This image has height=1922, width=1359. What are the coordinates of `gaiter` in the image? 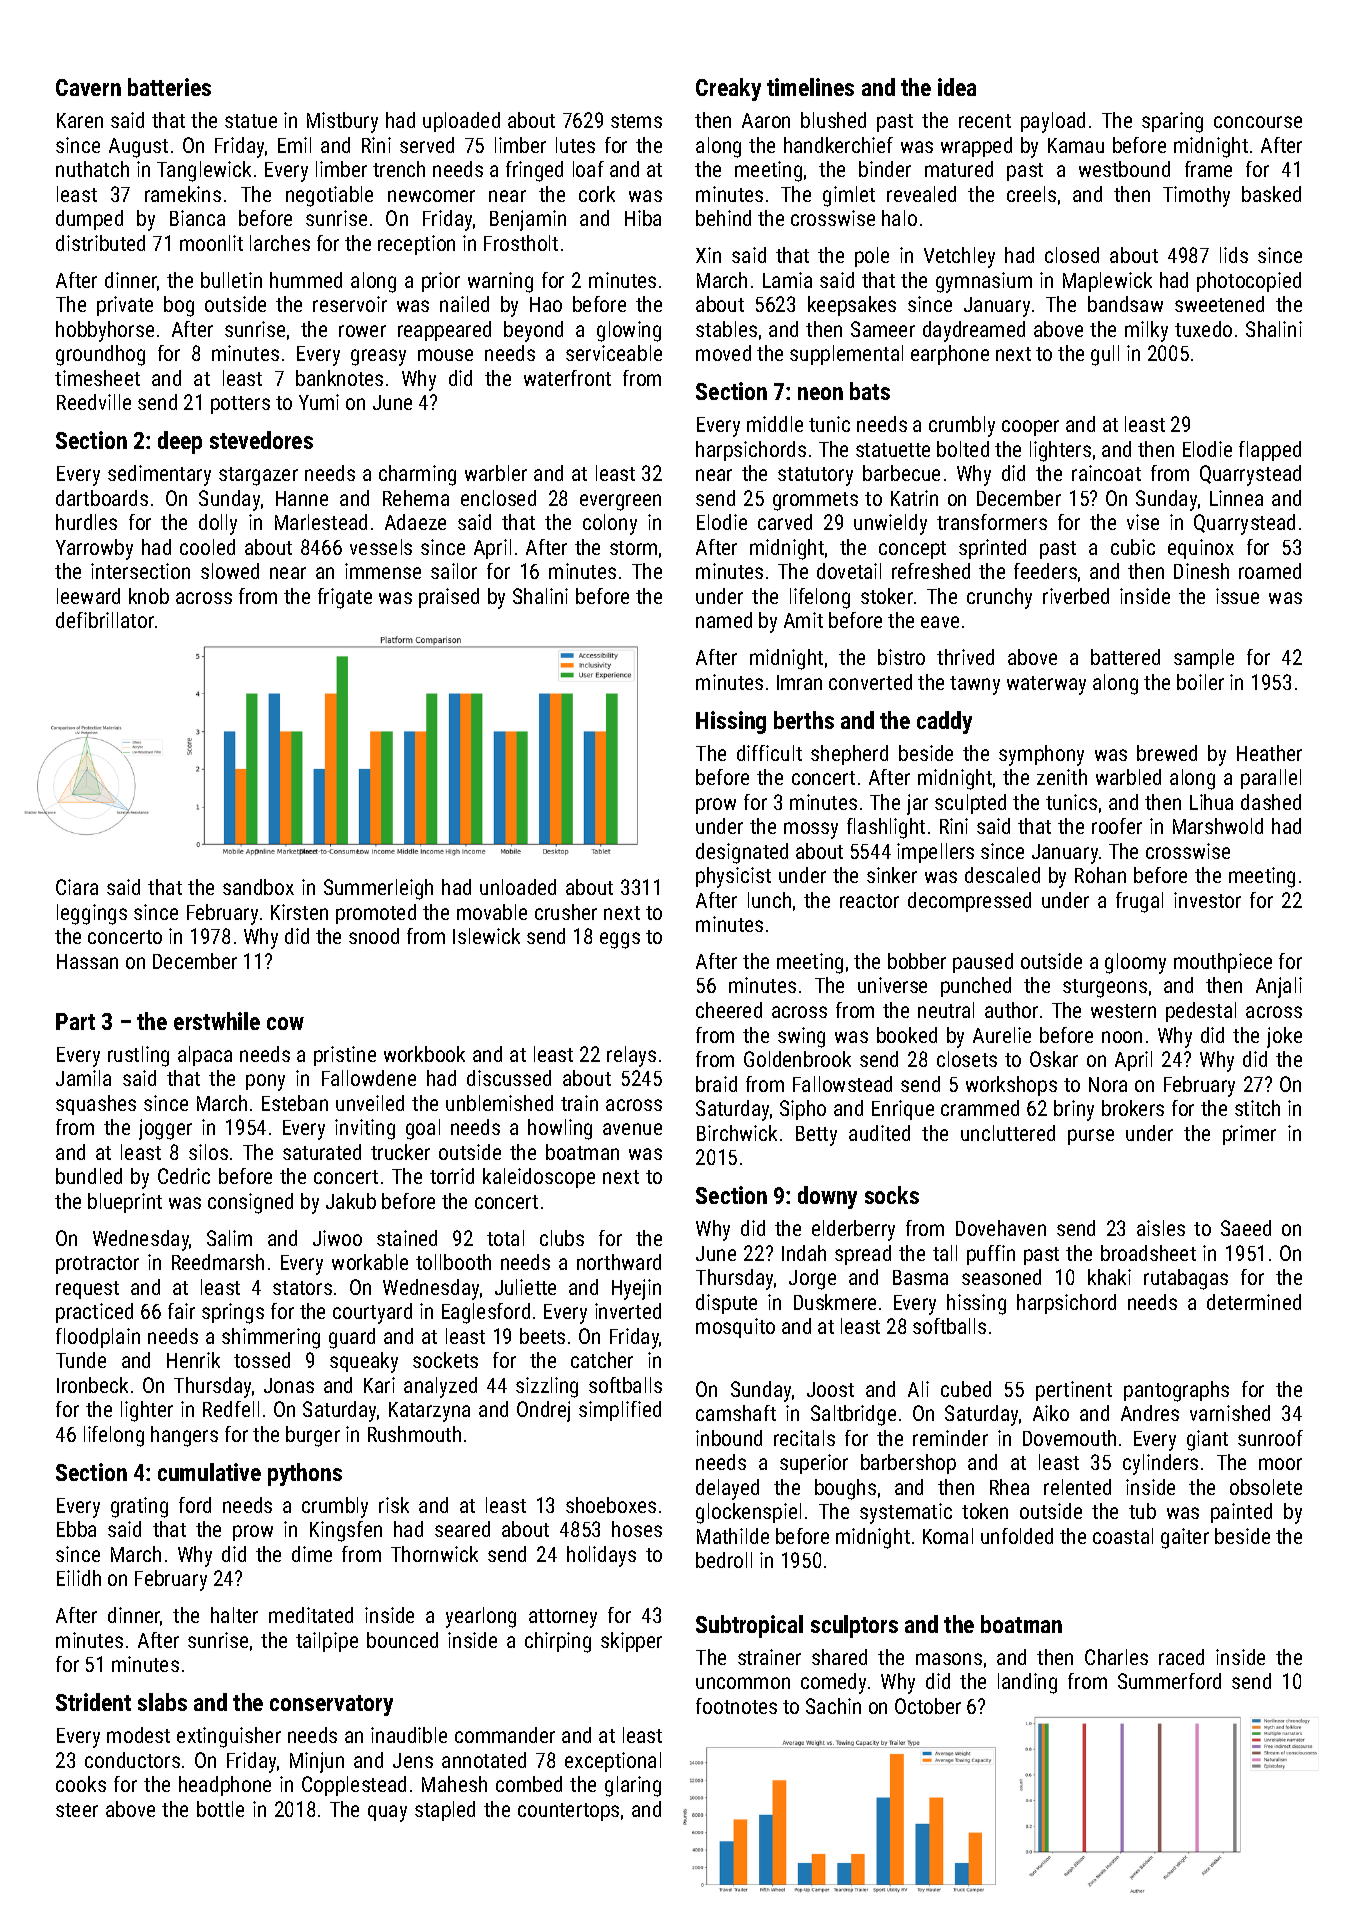 It's located at (1185, 1538).
